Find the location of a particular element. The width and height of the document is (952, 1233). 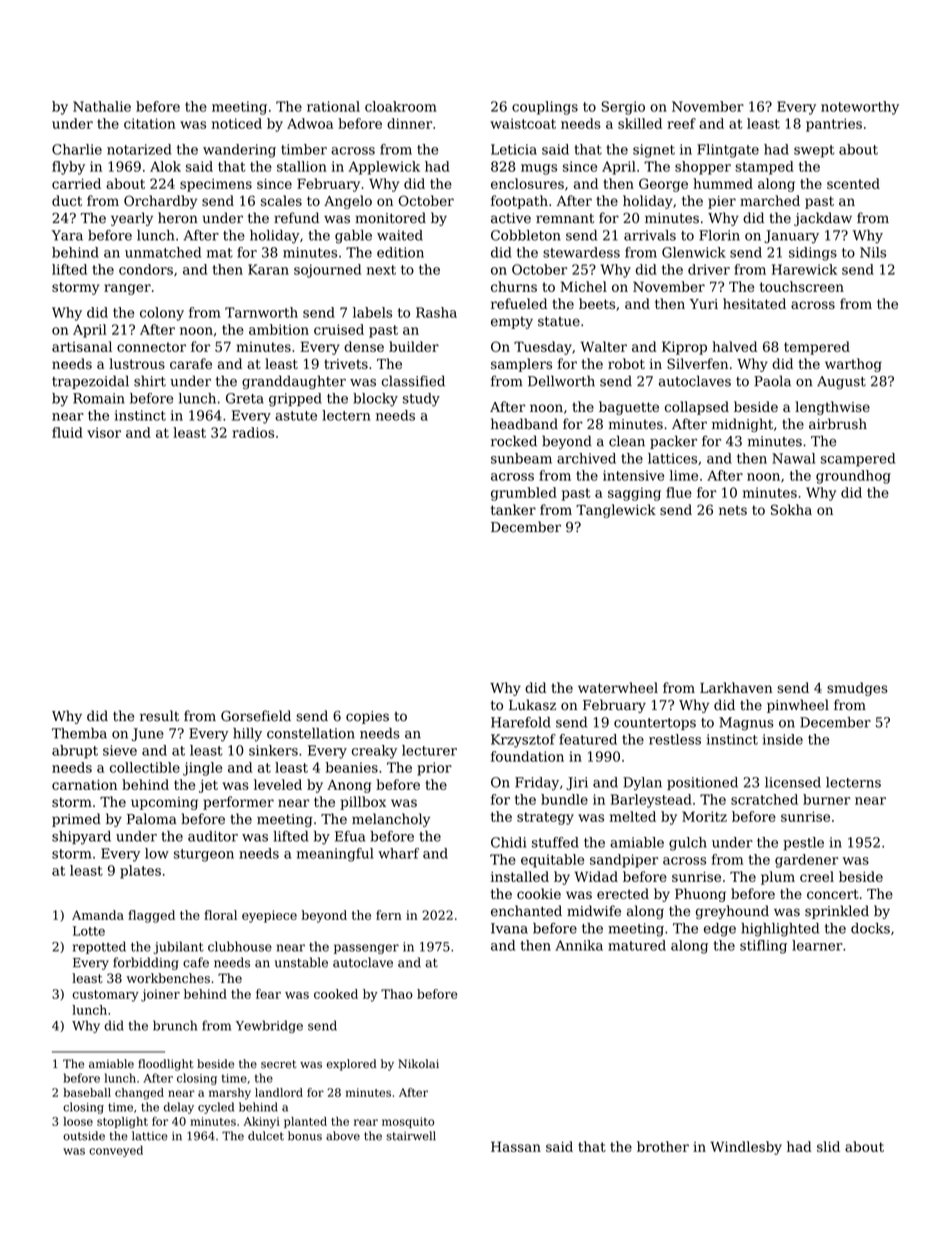

couplings is located at coordinates (545, 108).
